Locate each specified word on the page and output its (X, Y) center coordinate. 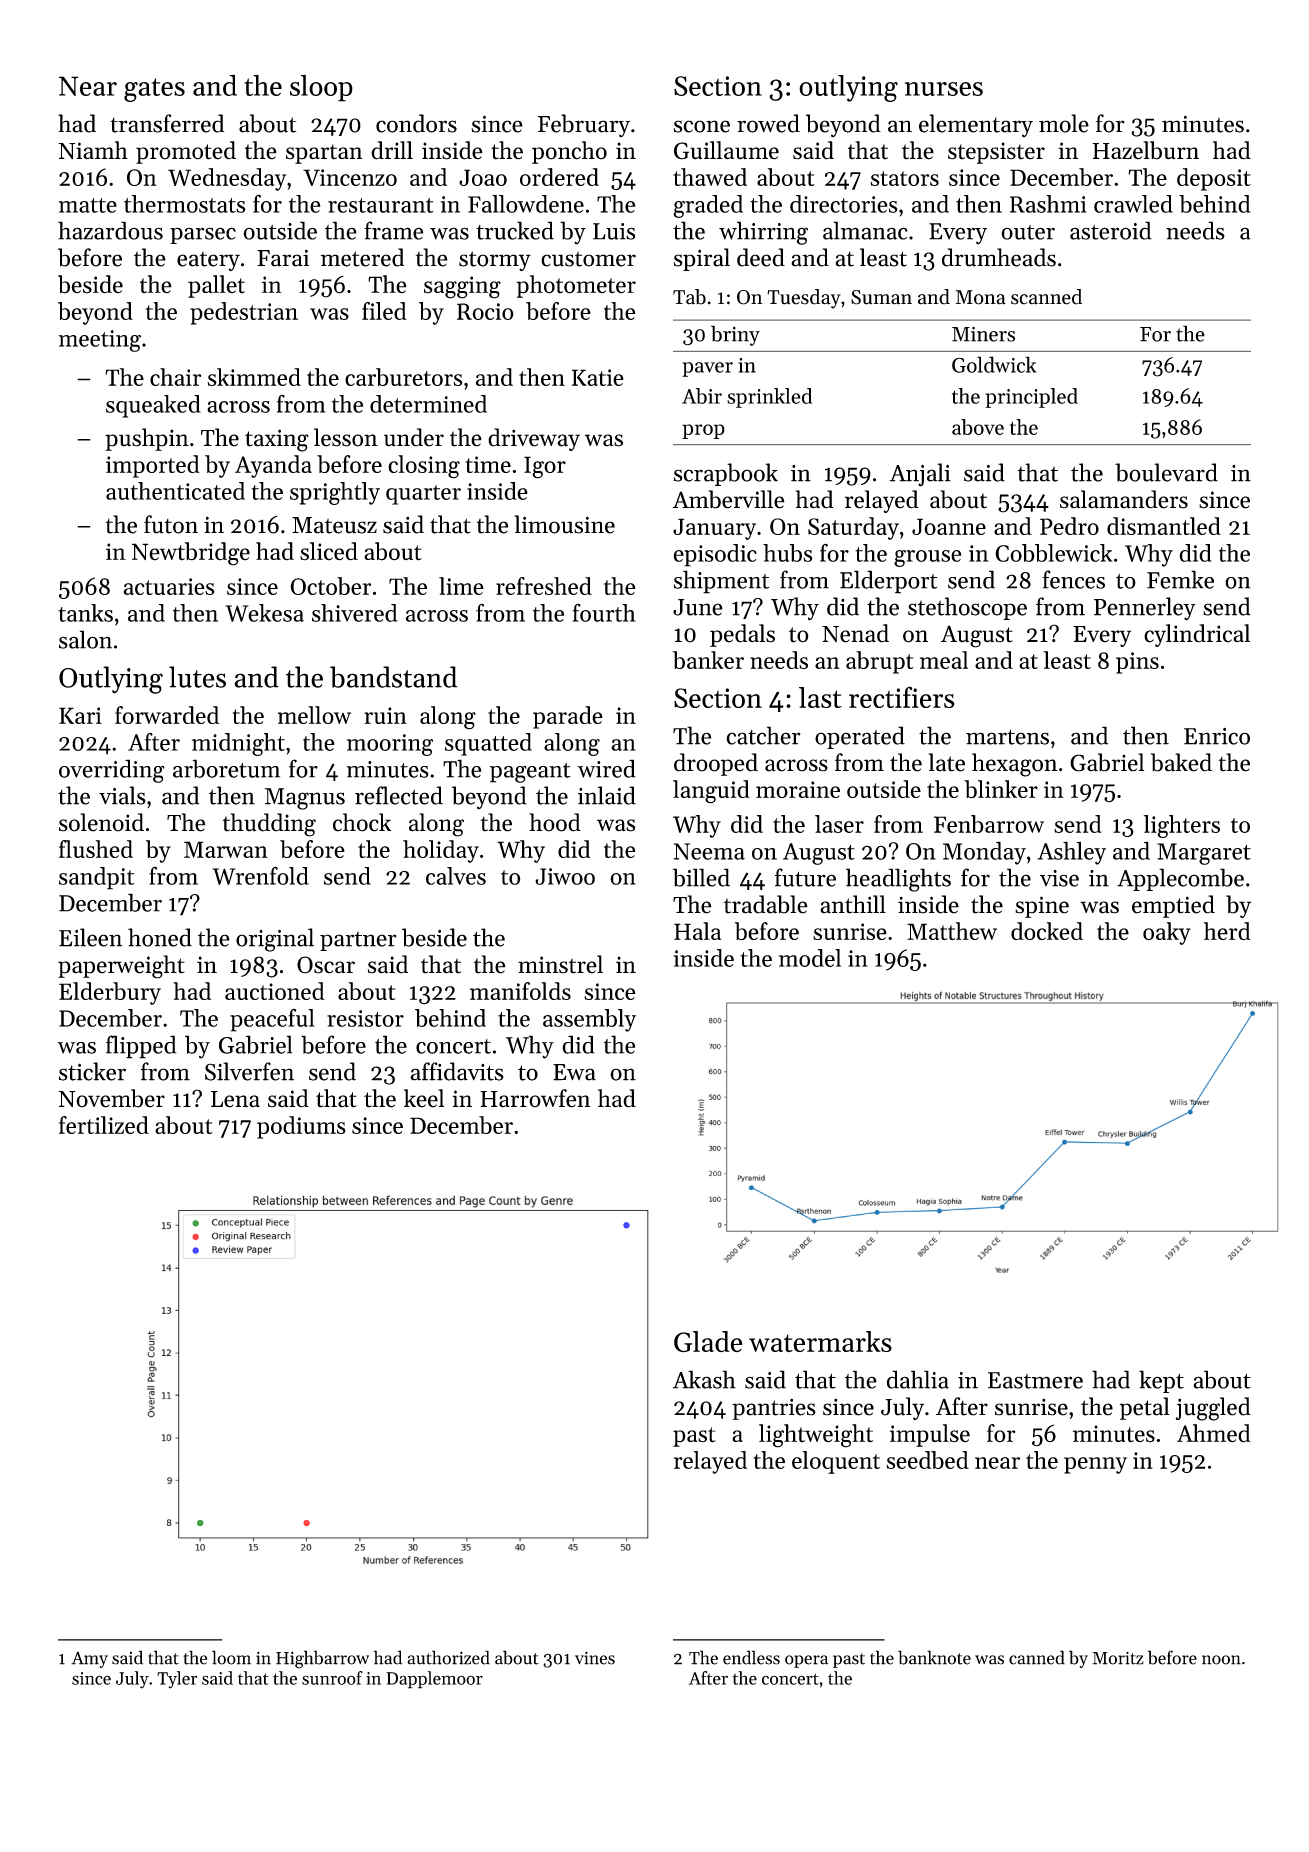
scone (702, 126)
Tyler (177, 1680)
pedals (742, 635)
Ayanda (273, 466)
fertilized (104, 1125)
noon (1221, 1660)
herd (1227, 931)
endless (751, 1657)
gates (154, 90)
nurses (944, 89)
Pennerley (1145, 609)
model (810, 958)
